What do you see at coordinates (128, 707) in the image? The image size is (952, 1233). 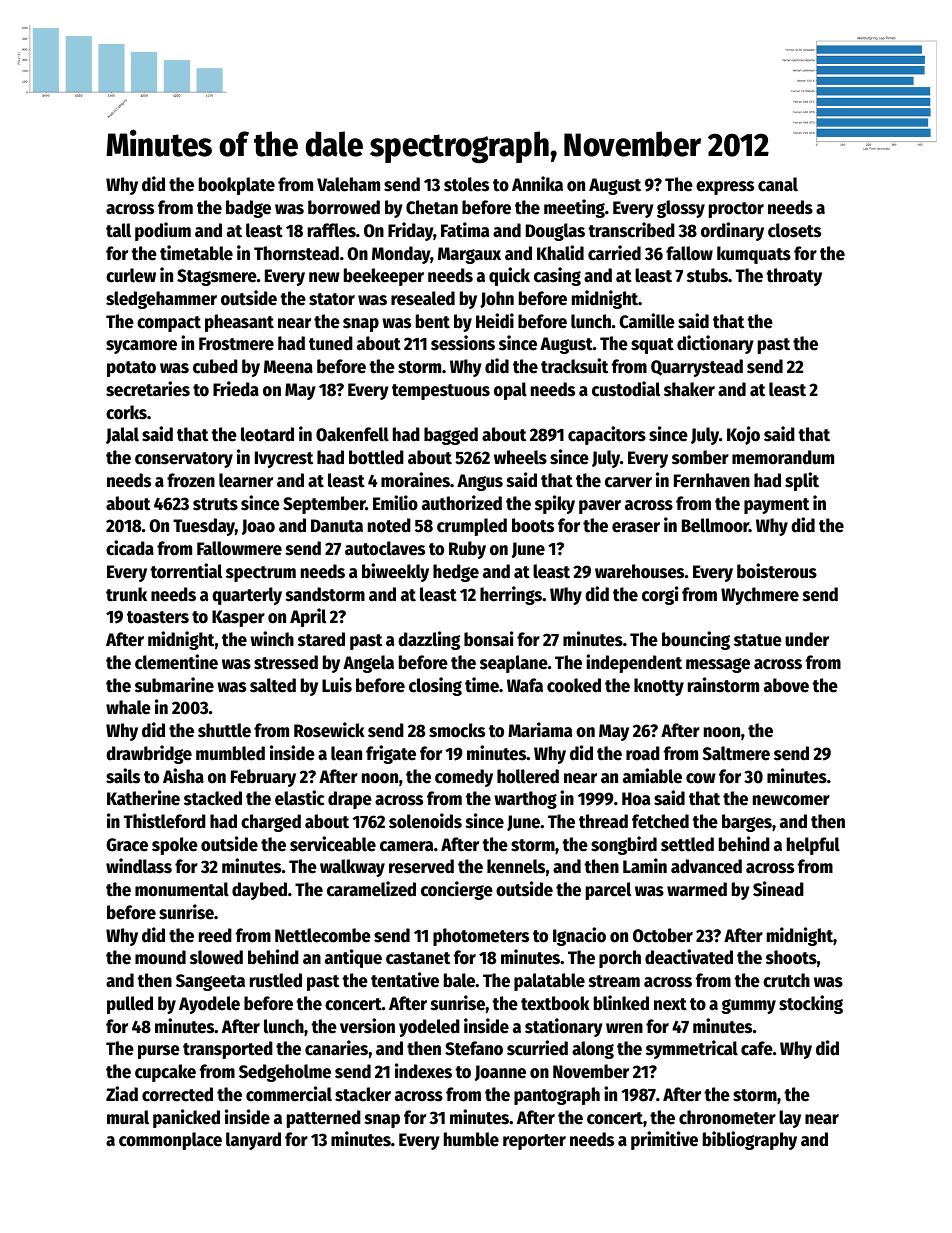 I see `whale` at bounding box center [128, 707].
